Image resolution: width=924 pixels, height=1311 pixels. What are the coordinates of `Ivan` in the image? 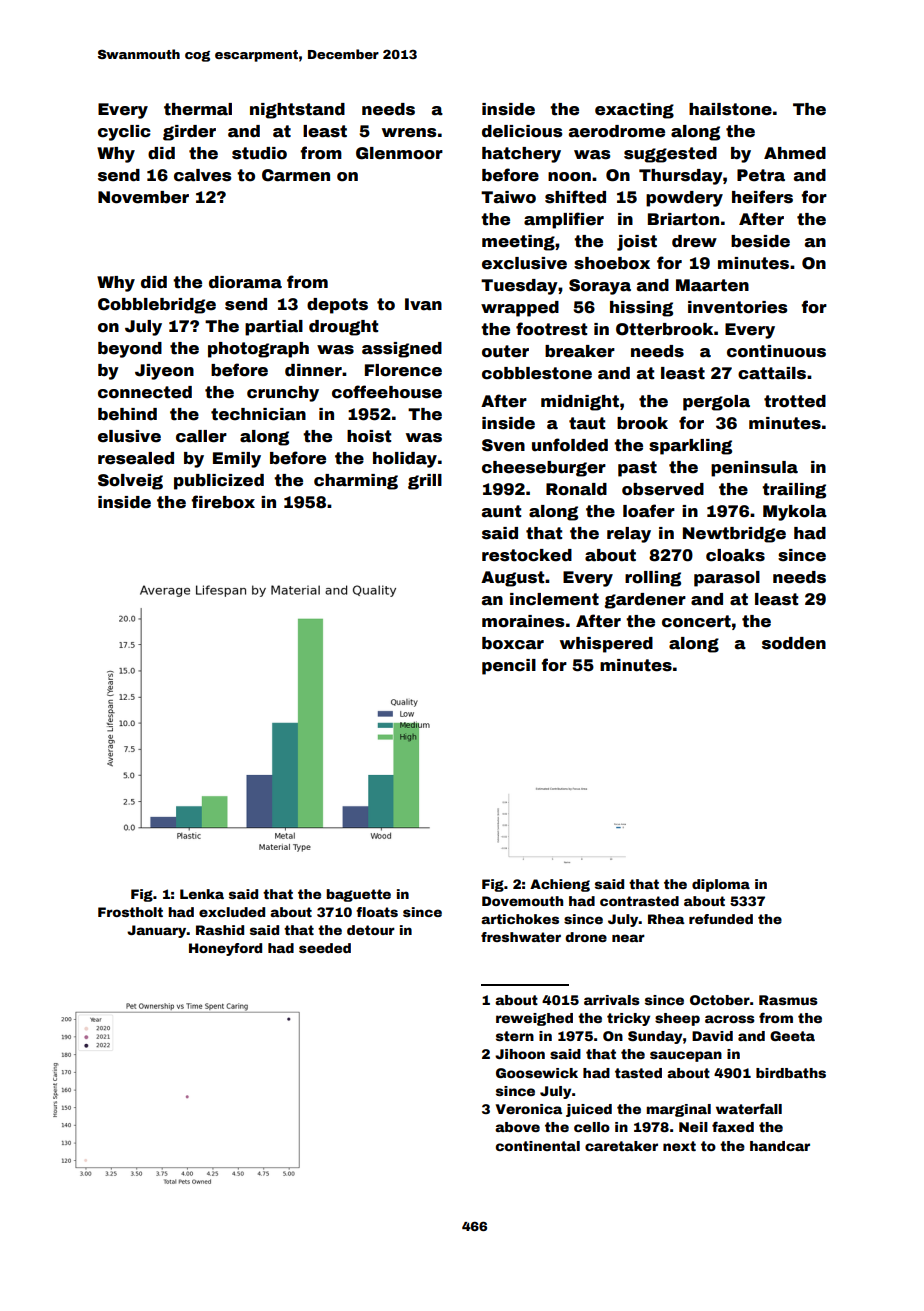 It's located at (423, 304).
